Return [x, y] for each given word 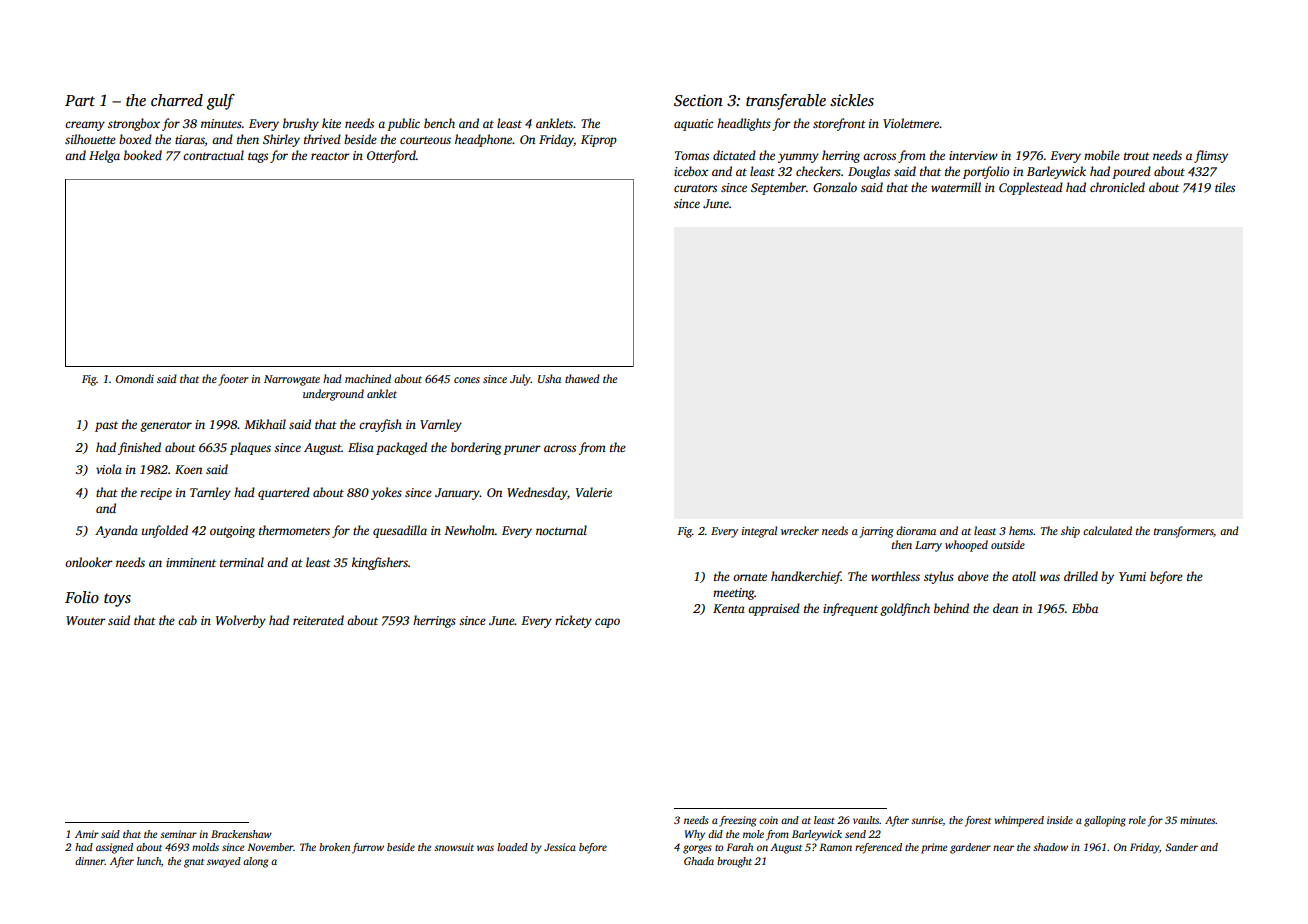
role [1137, 820]
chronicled [1117, 187]
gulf [221, 102]
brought [734, 862]
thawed [582, 378]
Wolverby [241, 621]
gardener [970, 848]
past [106, 426]
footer [233, 380]
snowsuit [454, 847]
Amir [87, 834]
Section [698, 100]
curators [695, 188]
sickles [852, 100]
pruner [522, 450]
